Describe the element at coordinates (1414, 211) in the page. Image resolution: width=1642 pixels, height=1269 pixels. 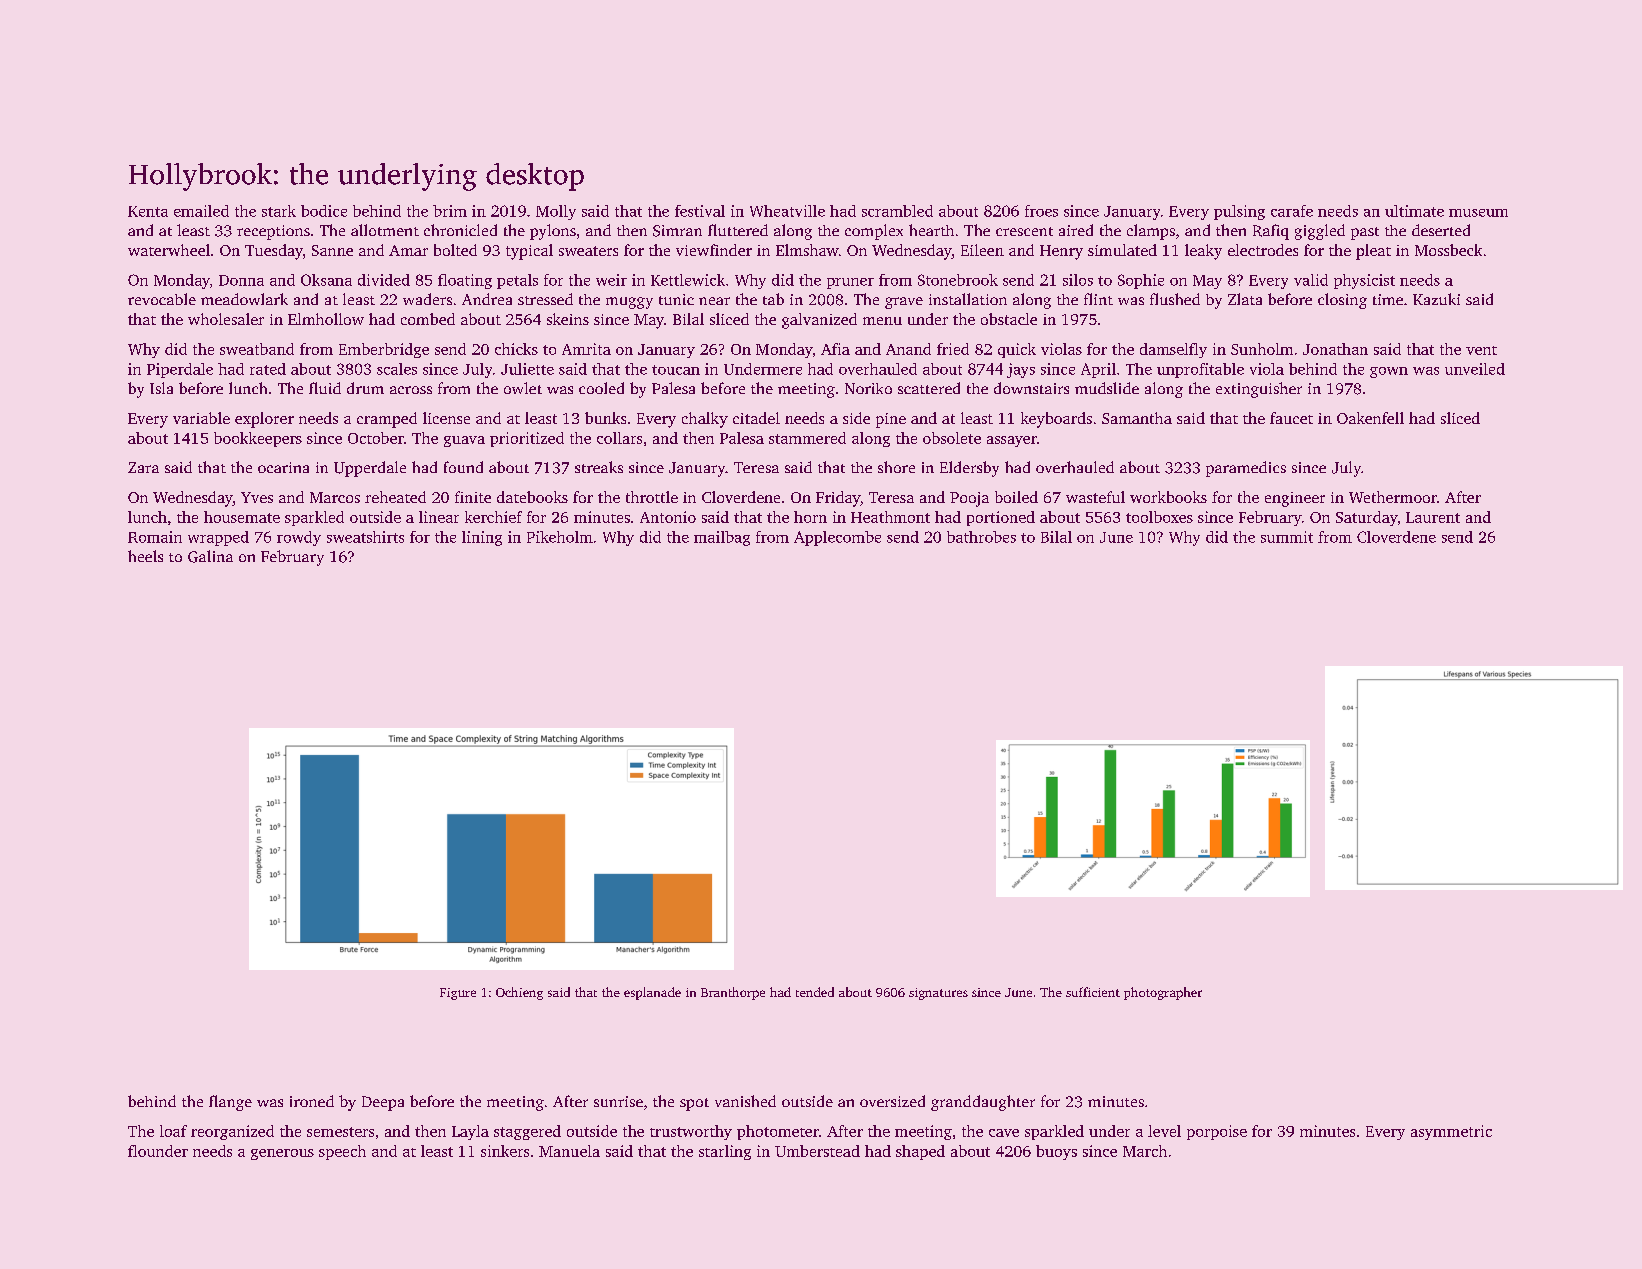
I see `ultimate` at that location.
